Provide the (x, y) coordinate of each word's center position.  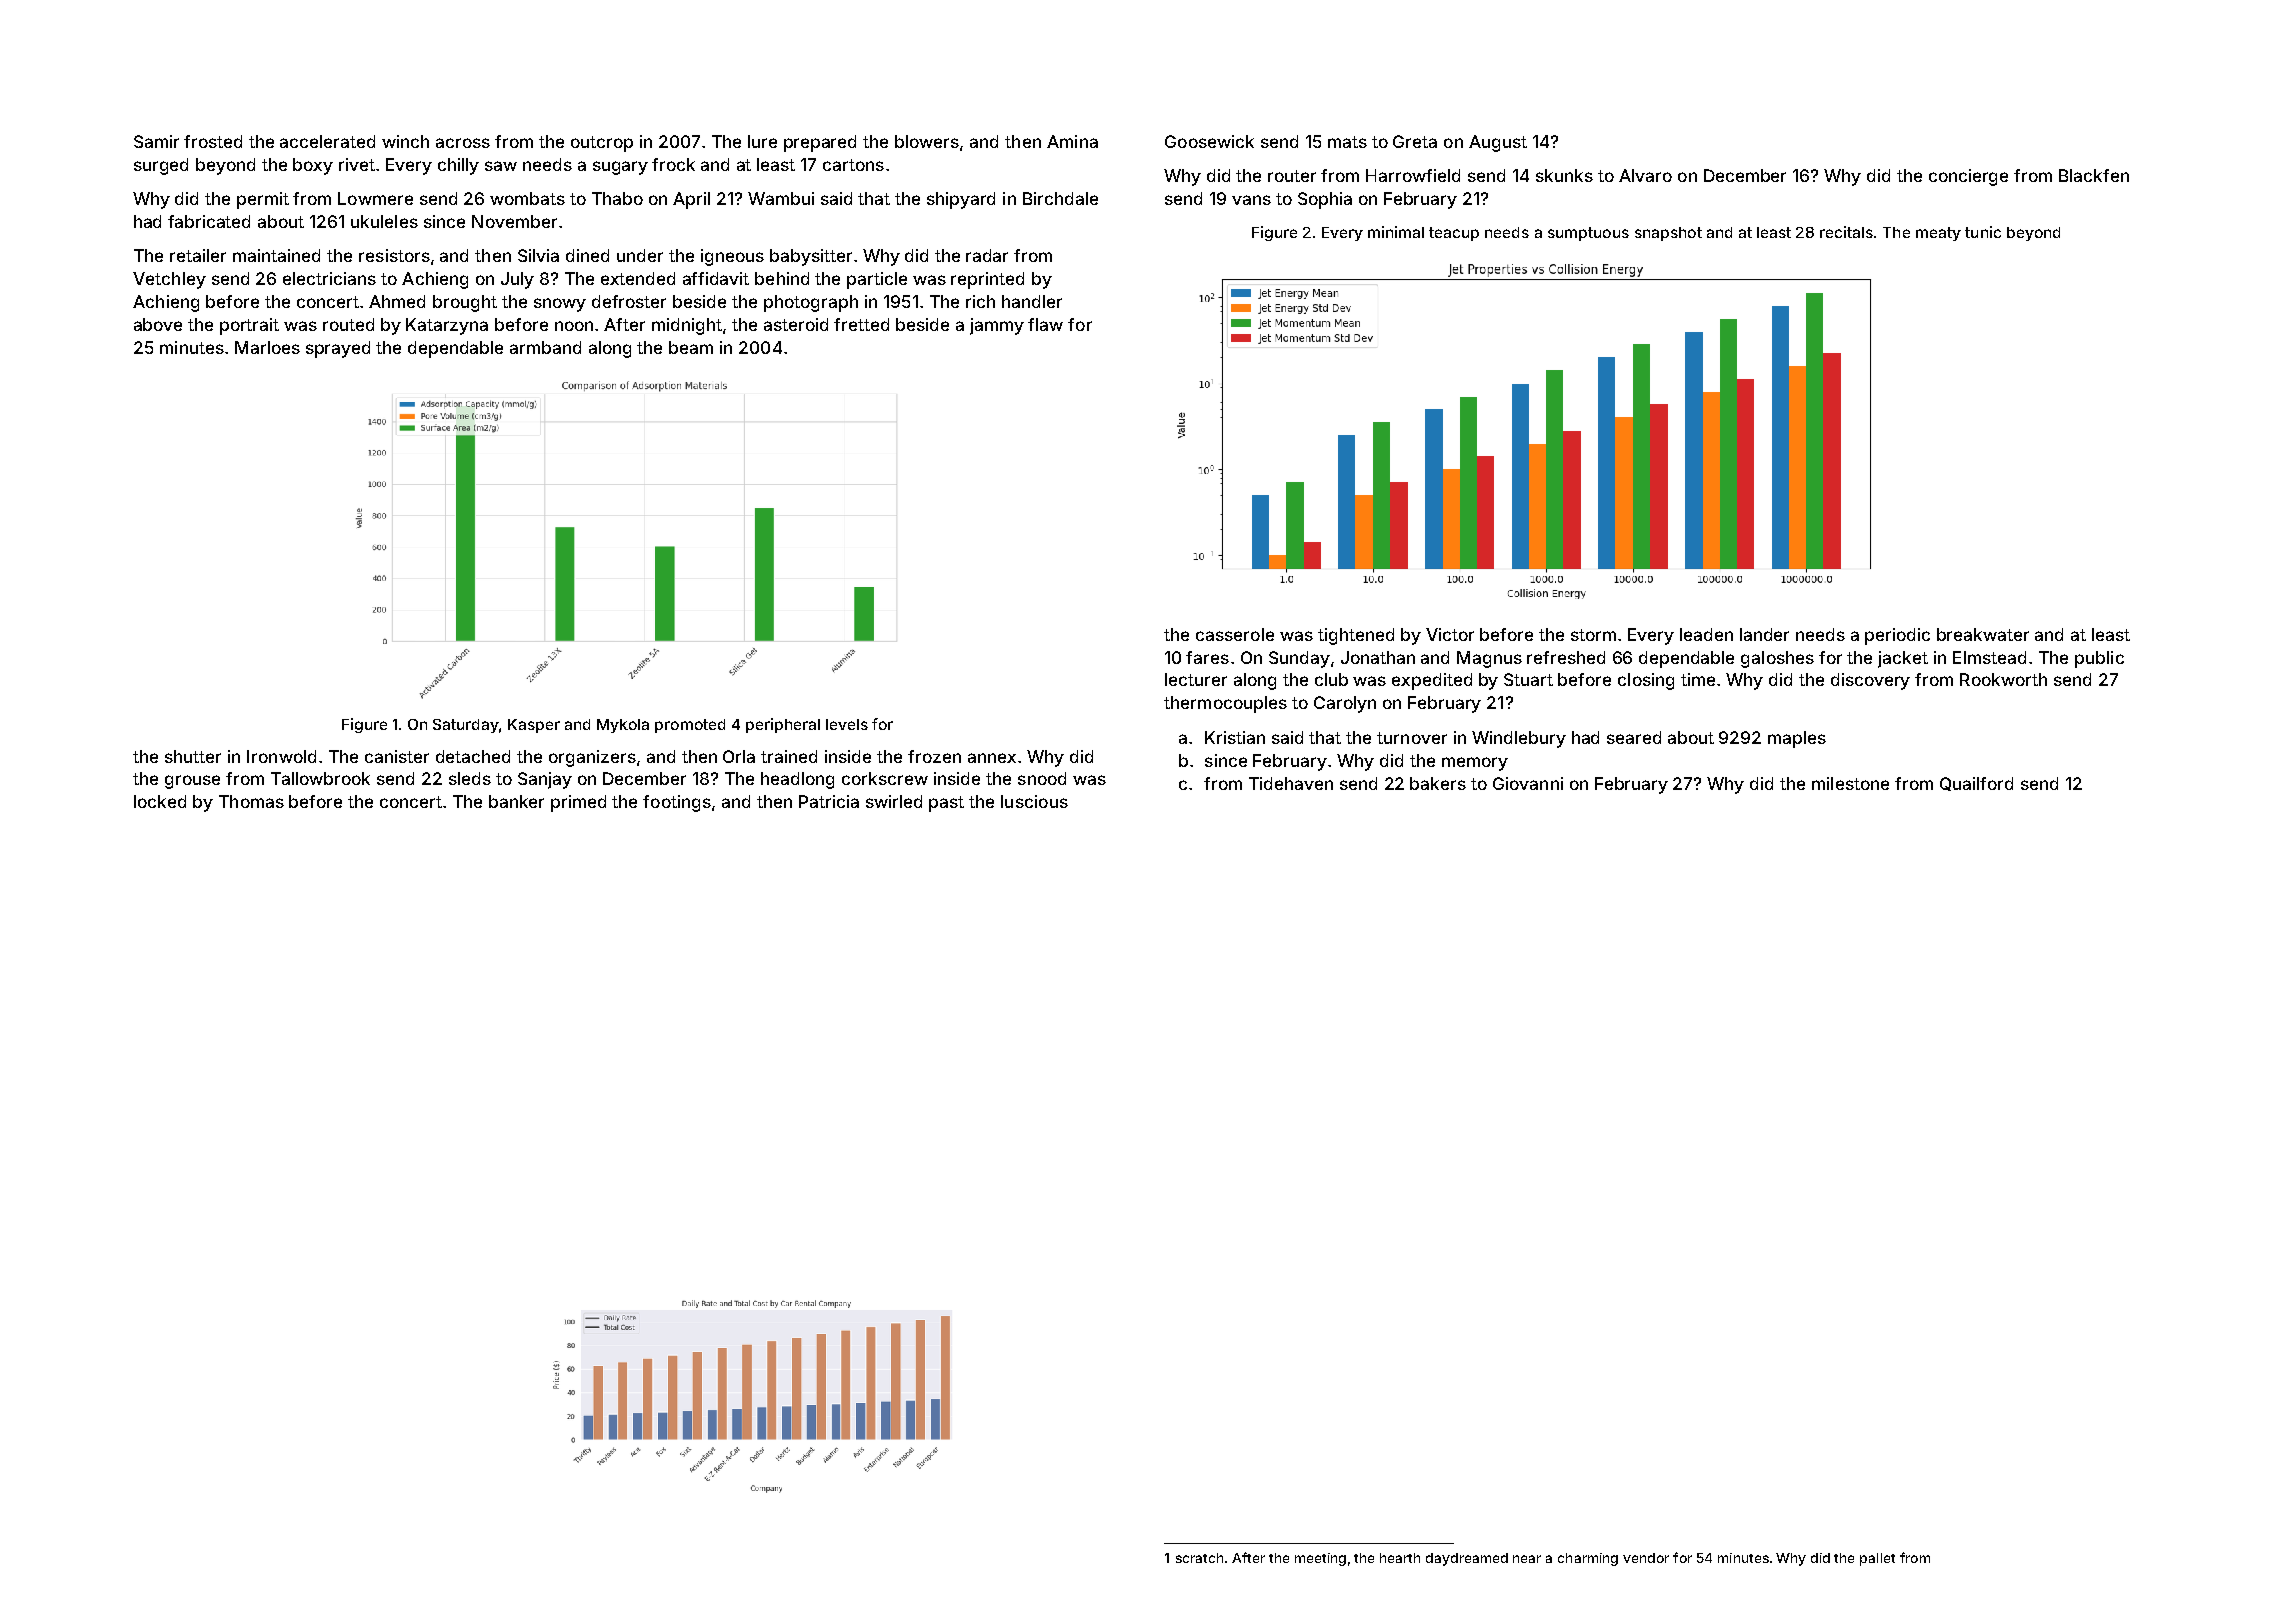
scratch (1199, 1558)
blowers (927, 141)
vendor (1646, 1558)
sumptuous (1588, 234)
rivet (357, 164)
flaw (1045, 324)
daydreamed (1467, 1559)
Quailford (1976, 784)
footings (677, 803)
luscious (1034, 801)
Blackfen (2094, 175)
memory (1475, 764)
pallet (1877, 1559)
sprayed (338, 349)
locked (160, 801)
